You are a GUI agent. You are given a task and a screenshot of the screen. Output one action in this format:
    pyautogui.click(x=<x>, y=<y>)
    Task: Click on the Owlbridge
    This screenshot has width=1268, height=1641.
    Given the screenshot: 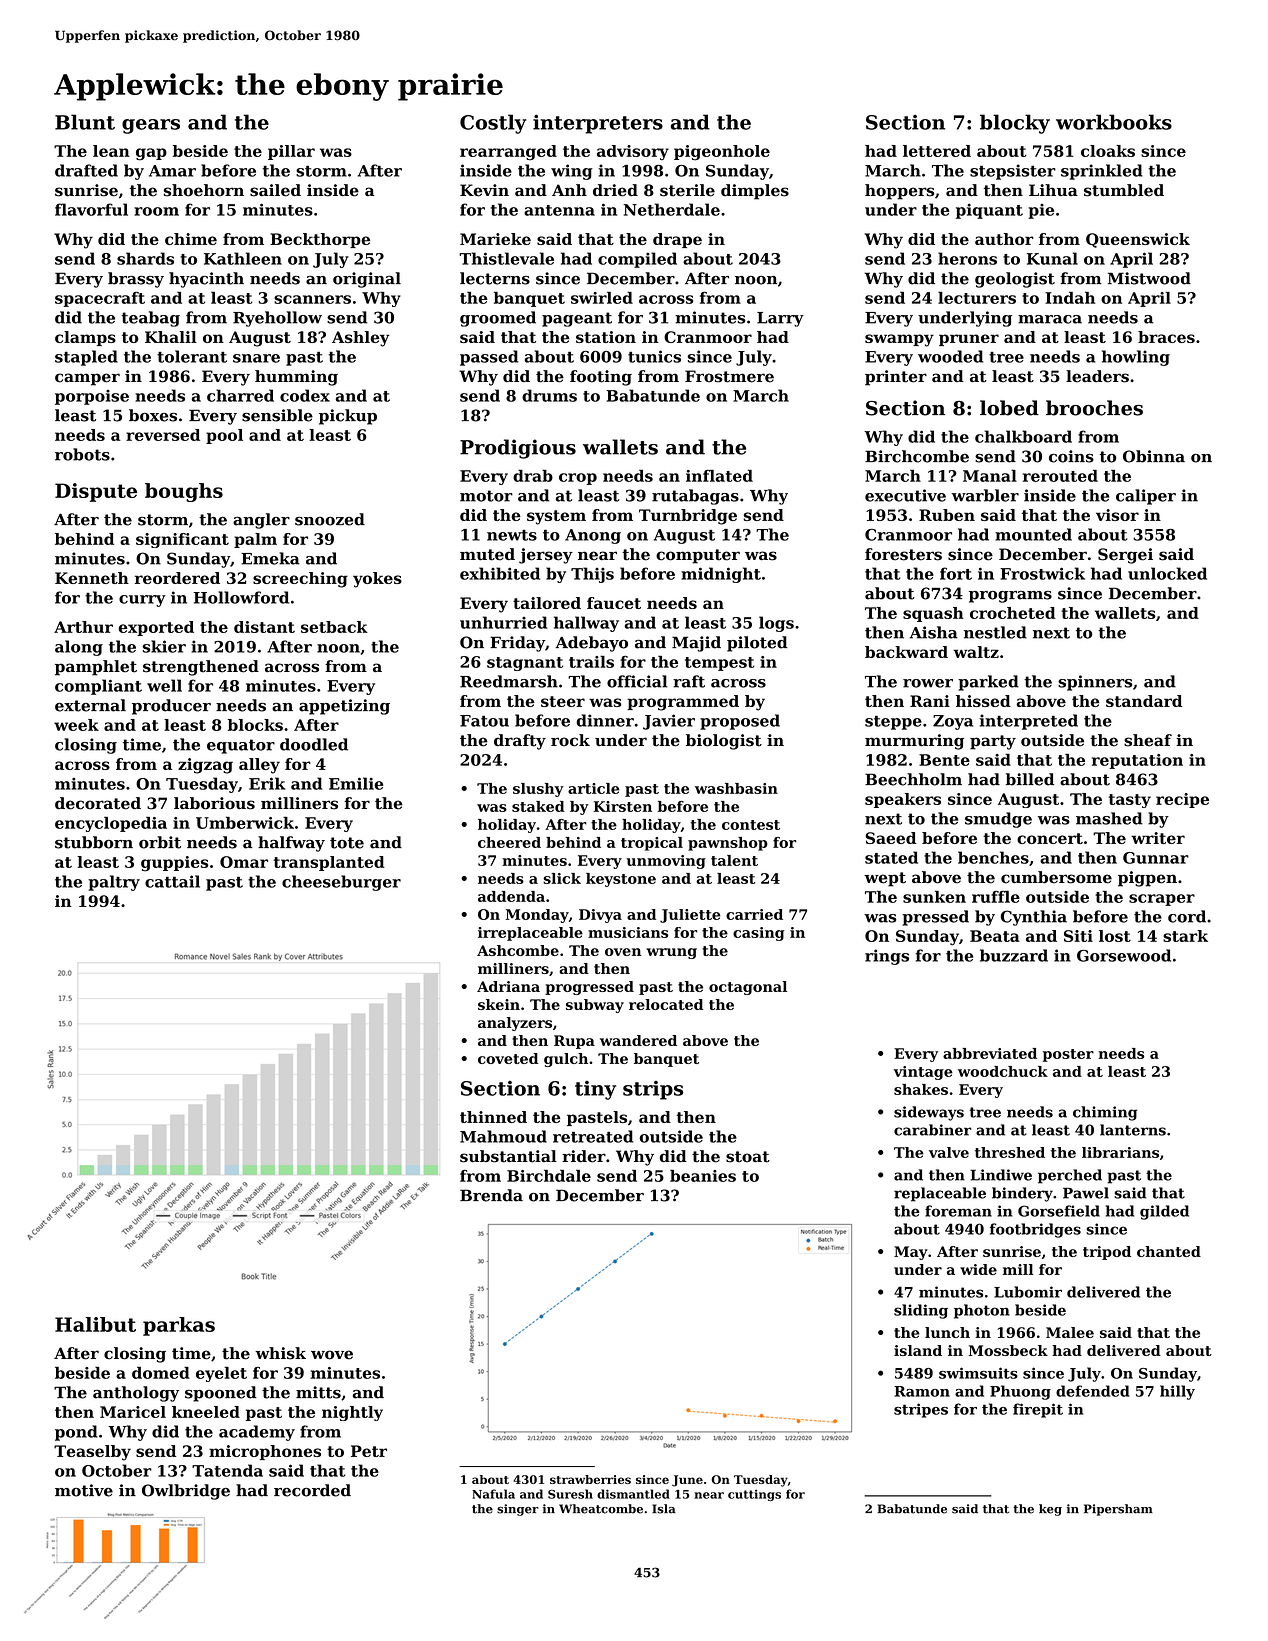 What is the action you would take?
    pyautogui.click(x=186, y=1492)
